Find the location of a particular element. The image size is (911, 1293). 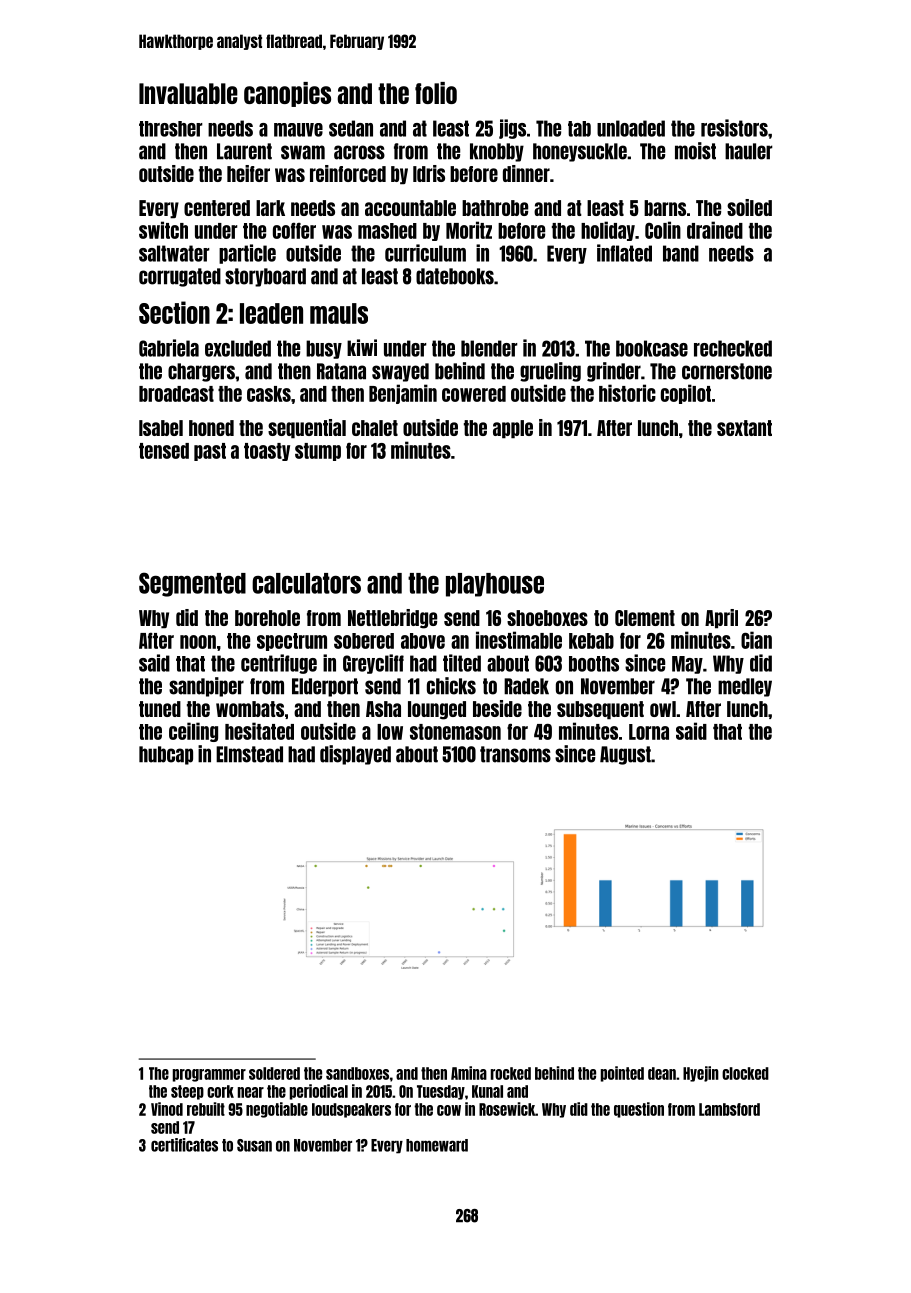

resistors is located at coordinates (734, 128).
